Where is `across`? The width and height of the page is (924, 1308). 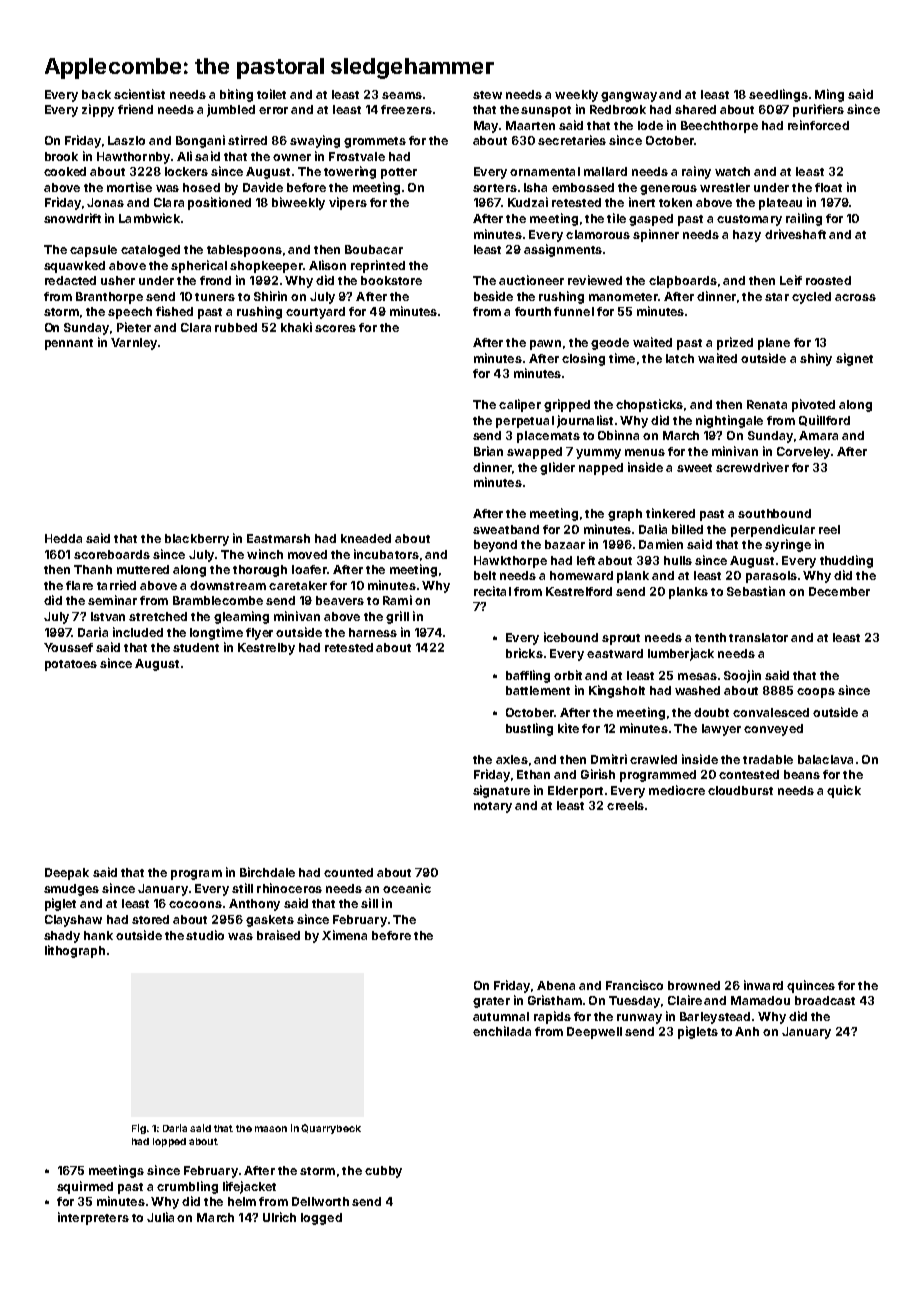 across is located at coordinates (855, 297).
